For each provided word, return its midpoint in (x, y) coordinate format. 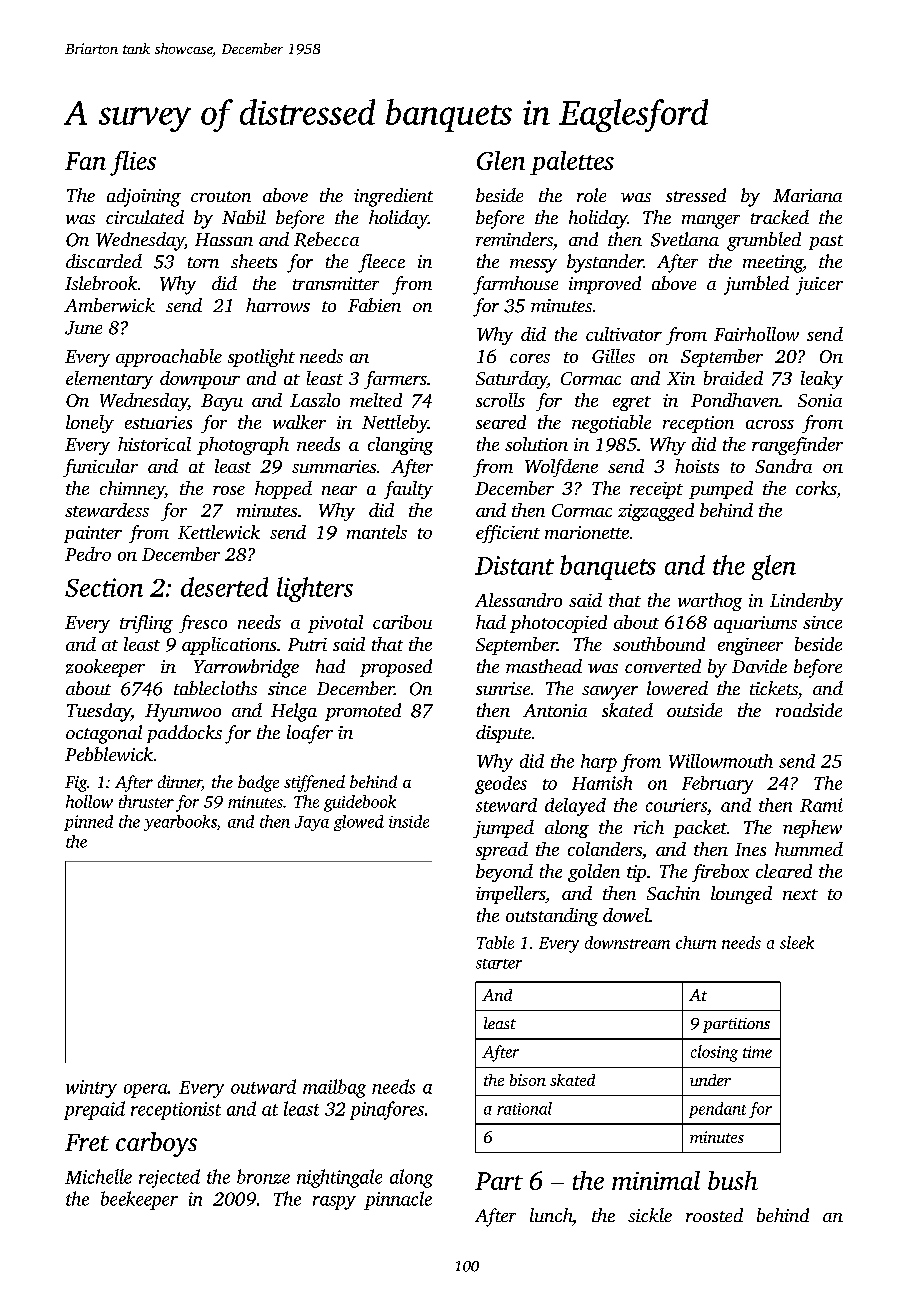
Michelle (98, 1176)
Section (104, 587)
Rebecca (326, 239)
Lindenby (806, 602)
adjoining (144, 197)
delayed (575, 807)
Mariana (807, 195)
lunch (551, 1215)
